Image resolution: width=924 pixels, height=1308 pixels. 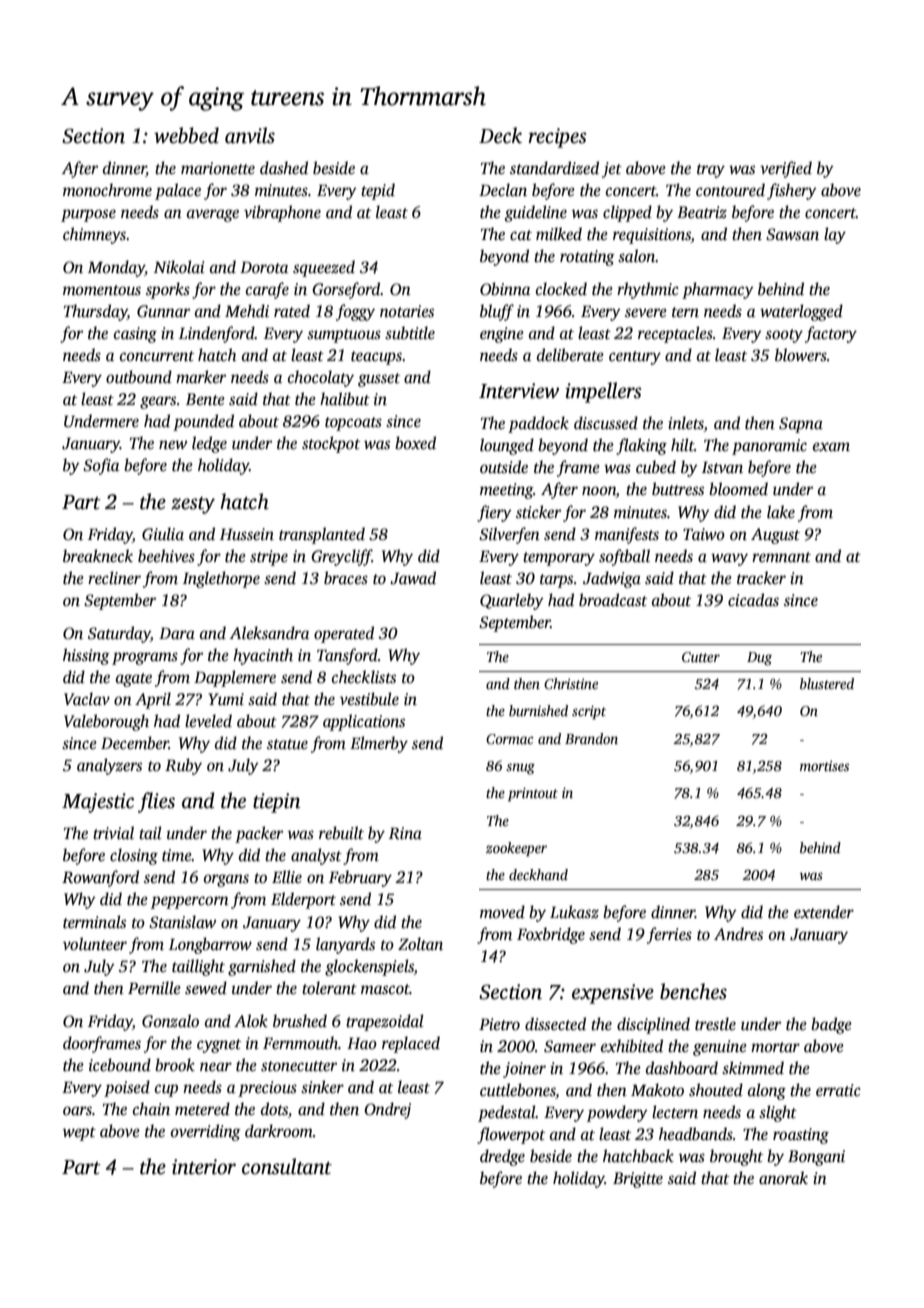 I want to click on lanyards, so click(x=345, y=945).
